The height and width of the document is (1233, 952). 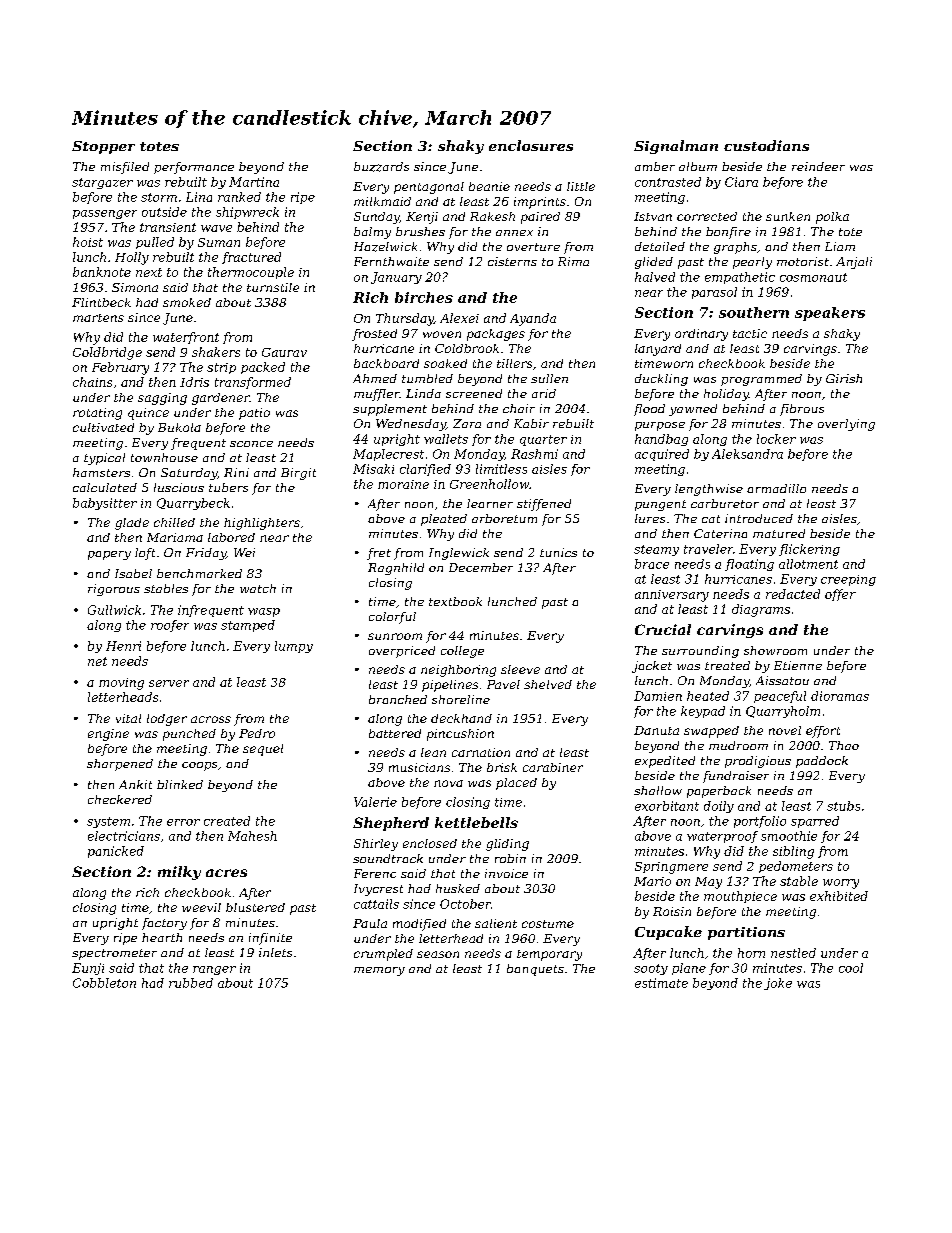 What do you see at coordinates (504, 518) in the document?
I see `arboretum` at bounding box center [504, 518].
